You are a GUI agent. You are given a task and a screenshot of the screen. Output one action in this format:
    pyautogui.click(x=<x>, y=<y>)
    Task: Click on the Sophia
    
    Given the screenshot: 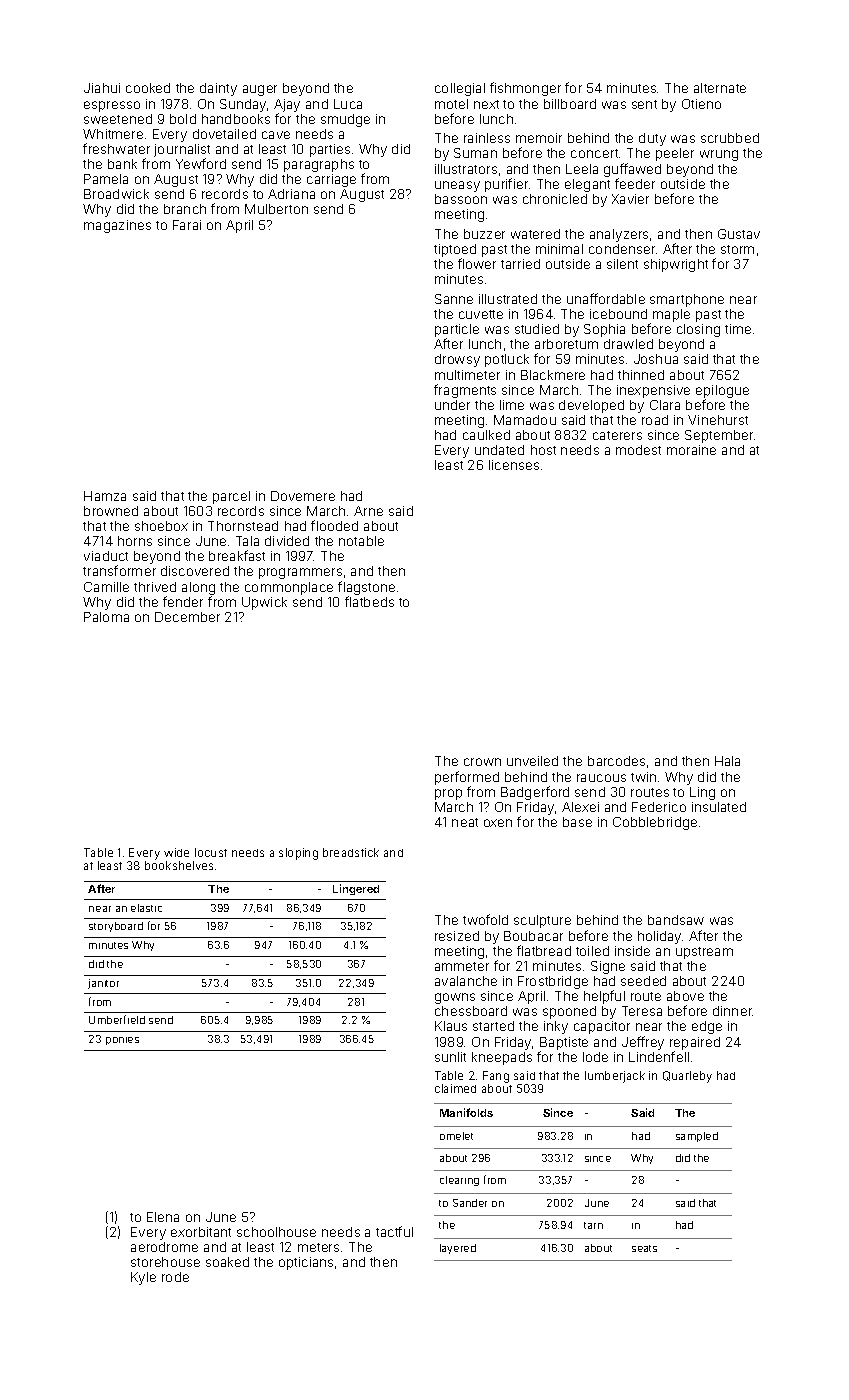 What is the action you would take?
    pyautogui.click(x=604, y=330)
